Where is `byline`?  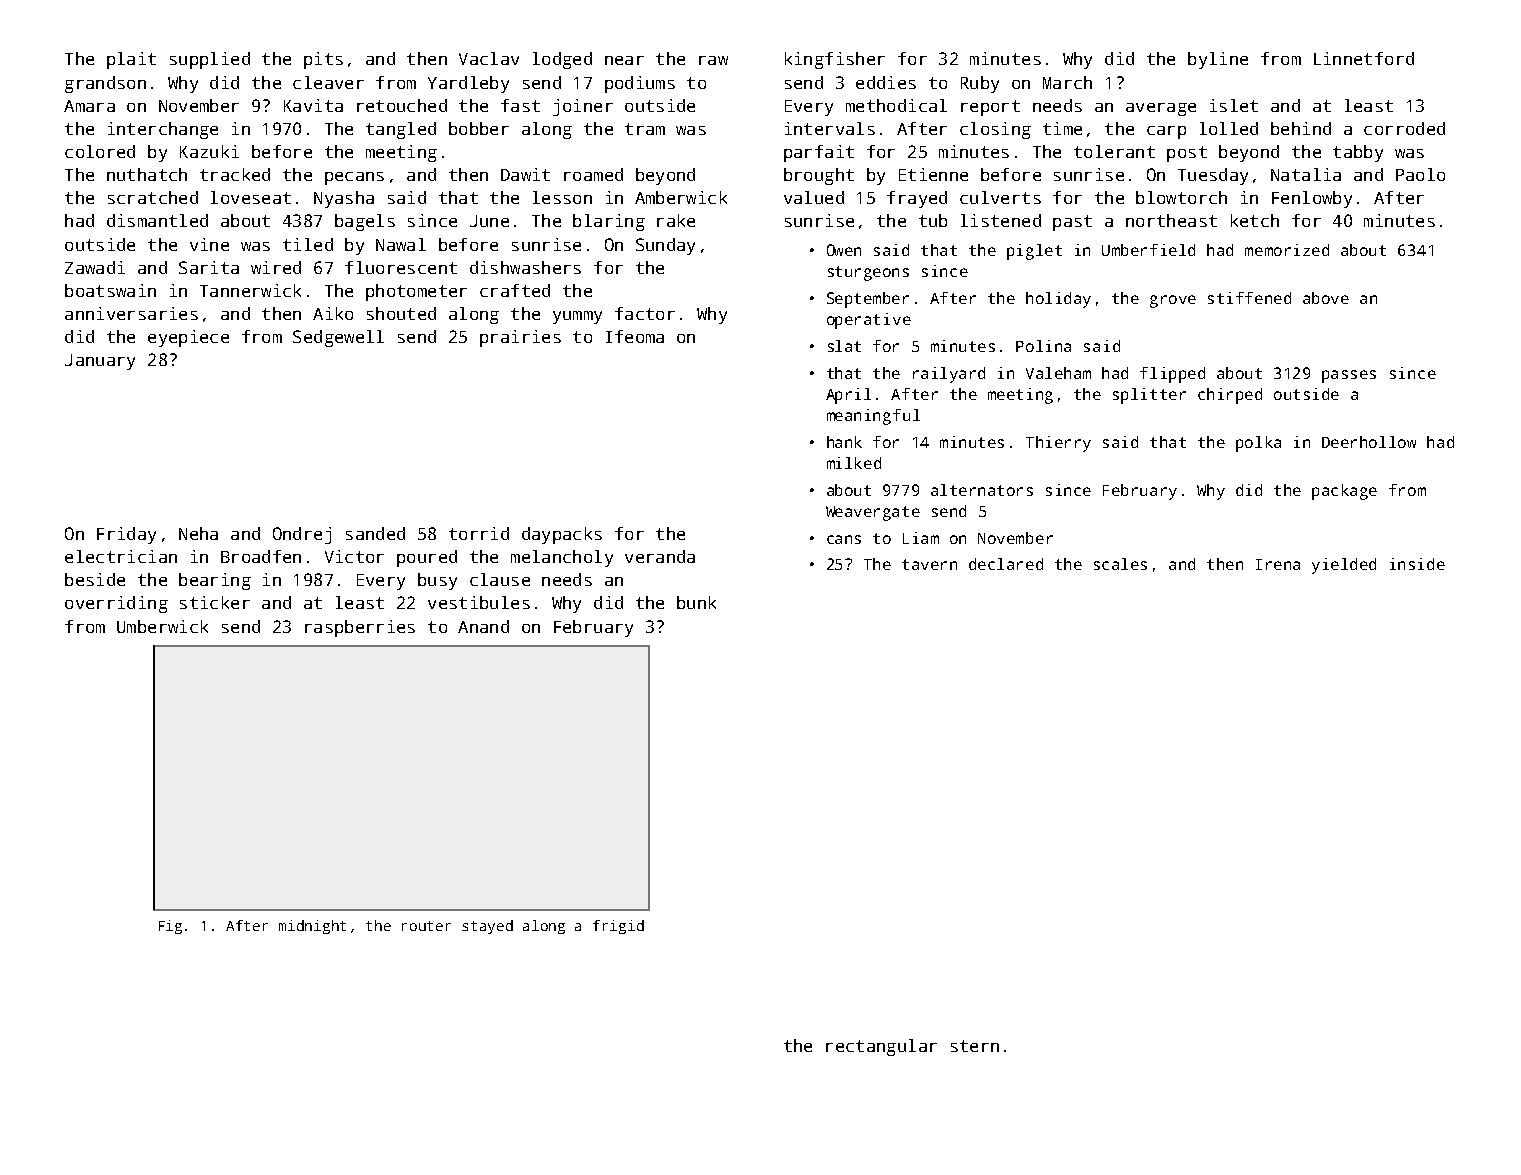 byline is located at coordinates (1218, 60).
